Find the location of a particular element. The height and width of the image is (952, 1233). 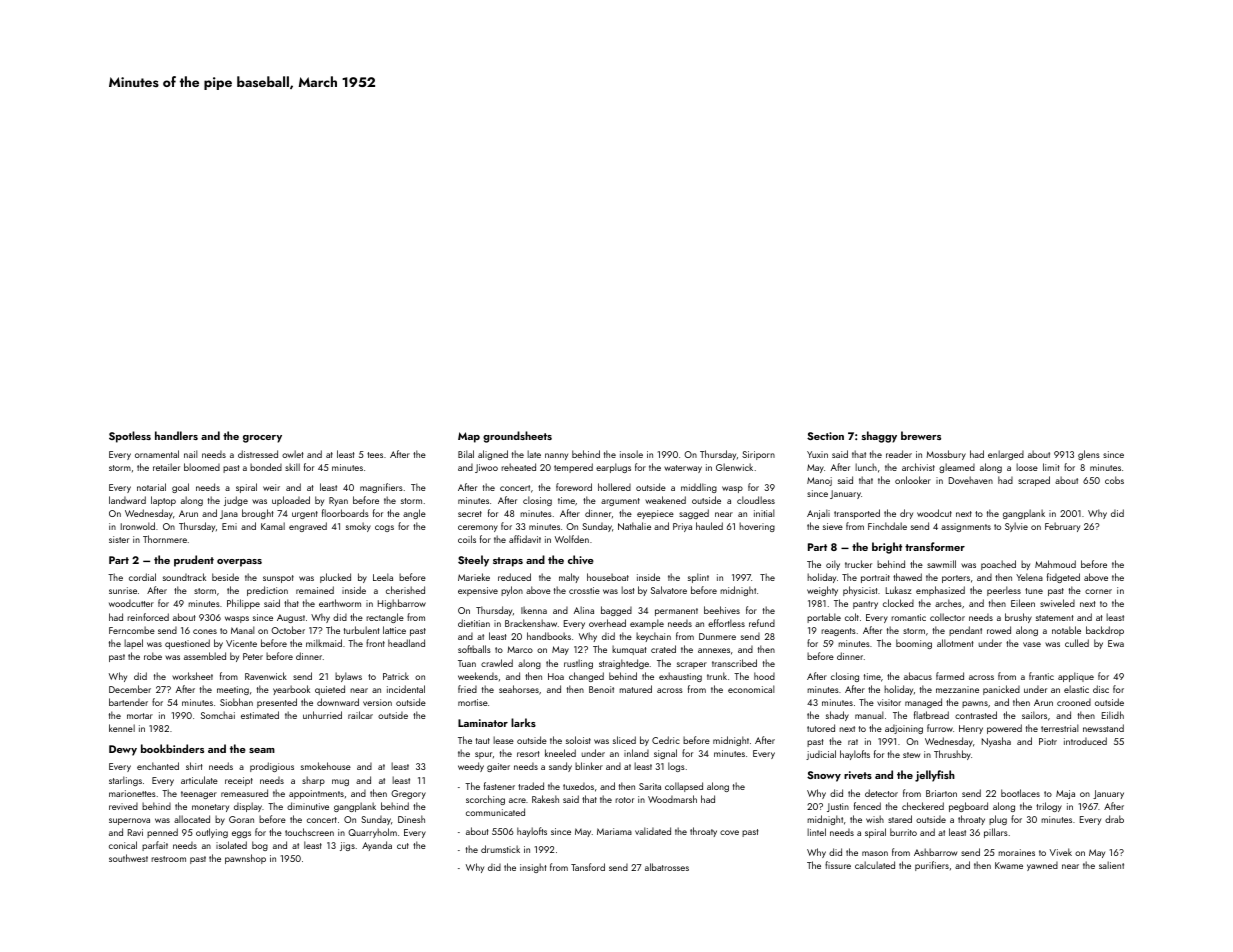

affidavit is located at coordinates (525, 539).
